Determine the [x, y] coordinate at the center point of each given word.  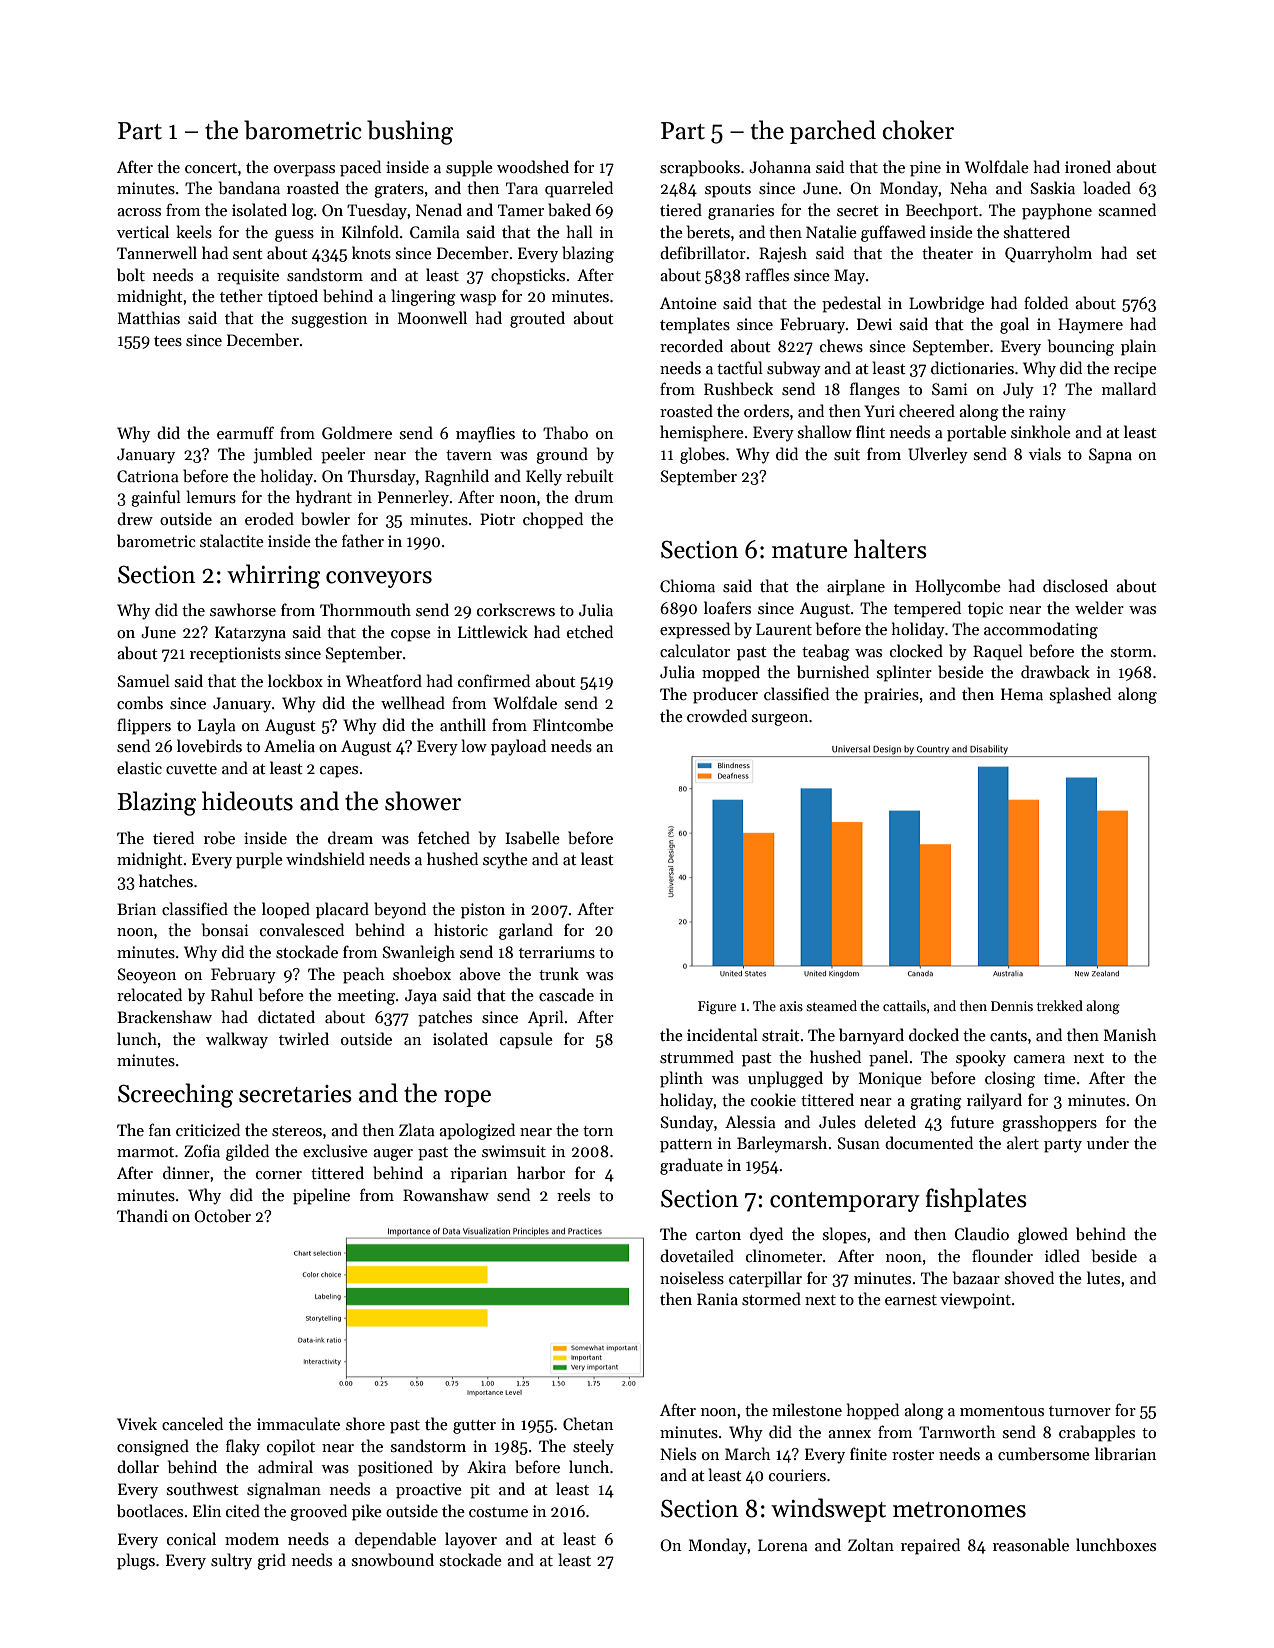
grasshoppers [1049, 1123]
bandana [249, 188]
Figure [717, 1007]
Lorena [783, 1545]
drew [135, 518]
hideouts [247, 801]
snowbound [393, 1559]
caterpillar [765, 1279]
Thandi [142, 1215]
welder [1099, 607]
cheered [927, 410]
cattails [904, 1005]
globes [702, 455]
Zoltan [871, 1544]
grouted [537, 319]
